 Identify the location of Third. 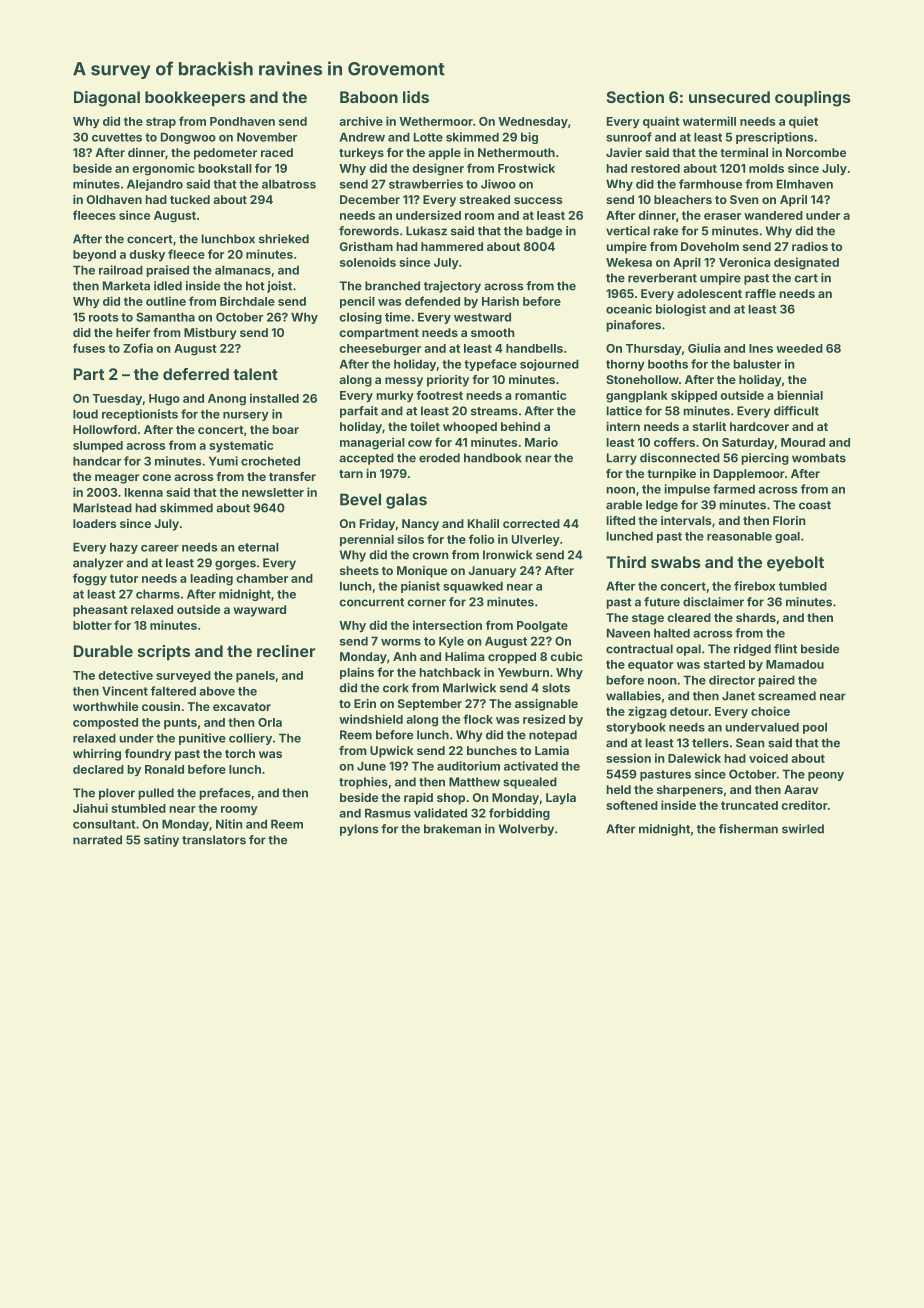
(626, 562).
